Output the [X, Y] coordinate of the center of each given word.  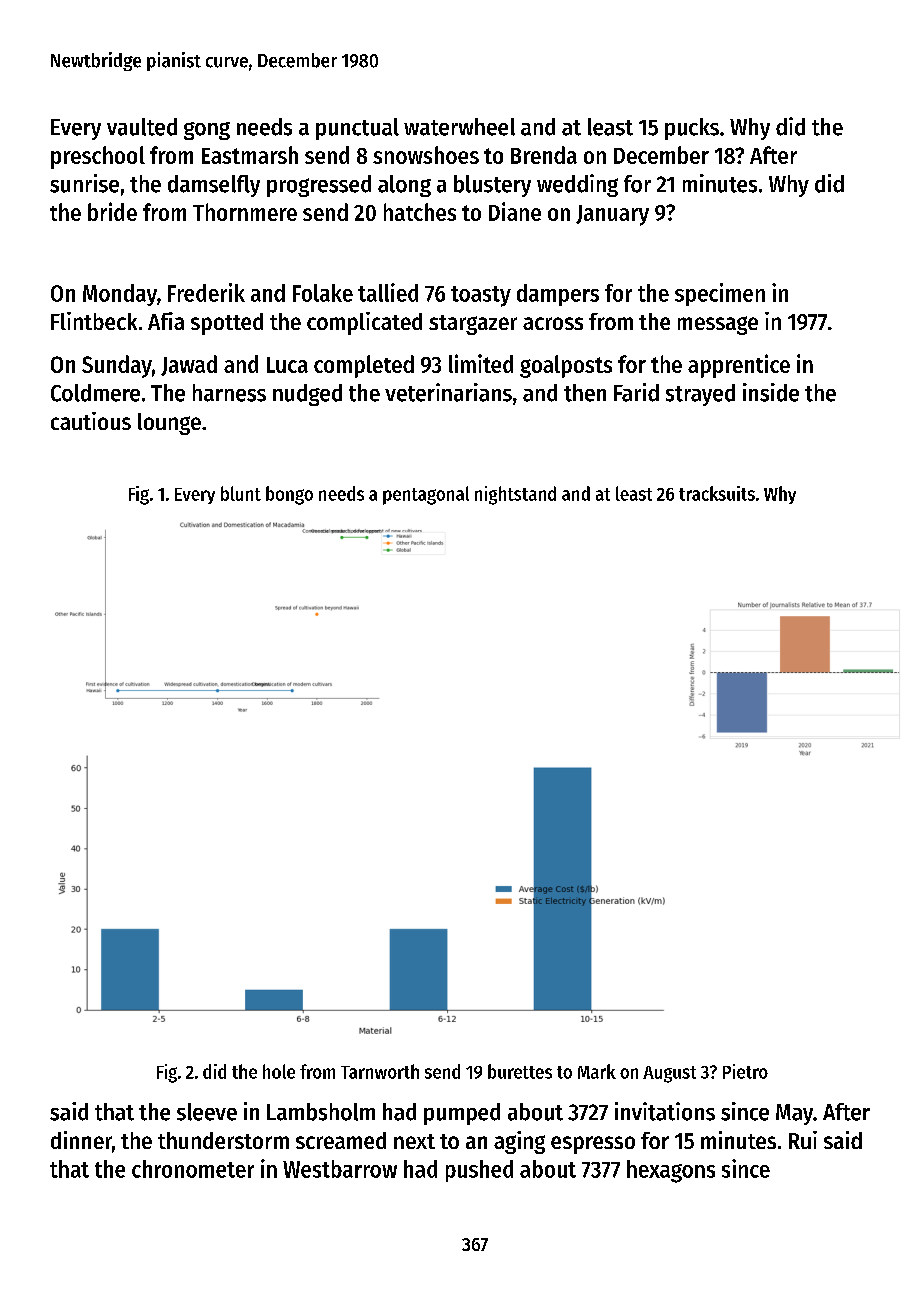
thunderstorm [223, 1140]
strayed [700, 395]
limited [481, 363]
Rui [803, 1140]
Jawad [189, 365]
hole [279, 1071]
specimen [720, 294]
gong [207, 131]
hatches [420, 212]
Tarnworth [380, 1071]
